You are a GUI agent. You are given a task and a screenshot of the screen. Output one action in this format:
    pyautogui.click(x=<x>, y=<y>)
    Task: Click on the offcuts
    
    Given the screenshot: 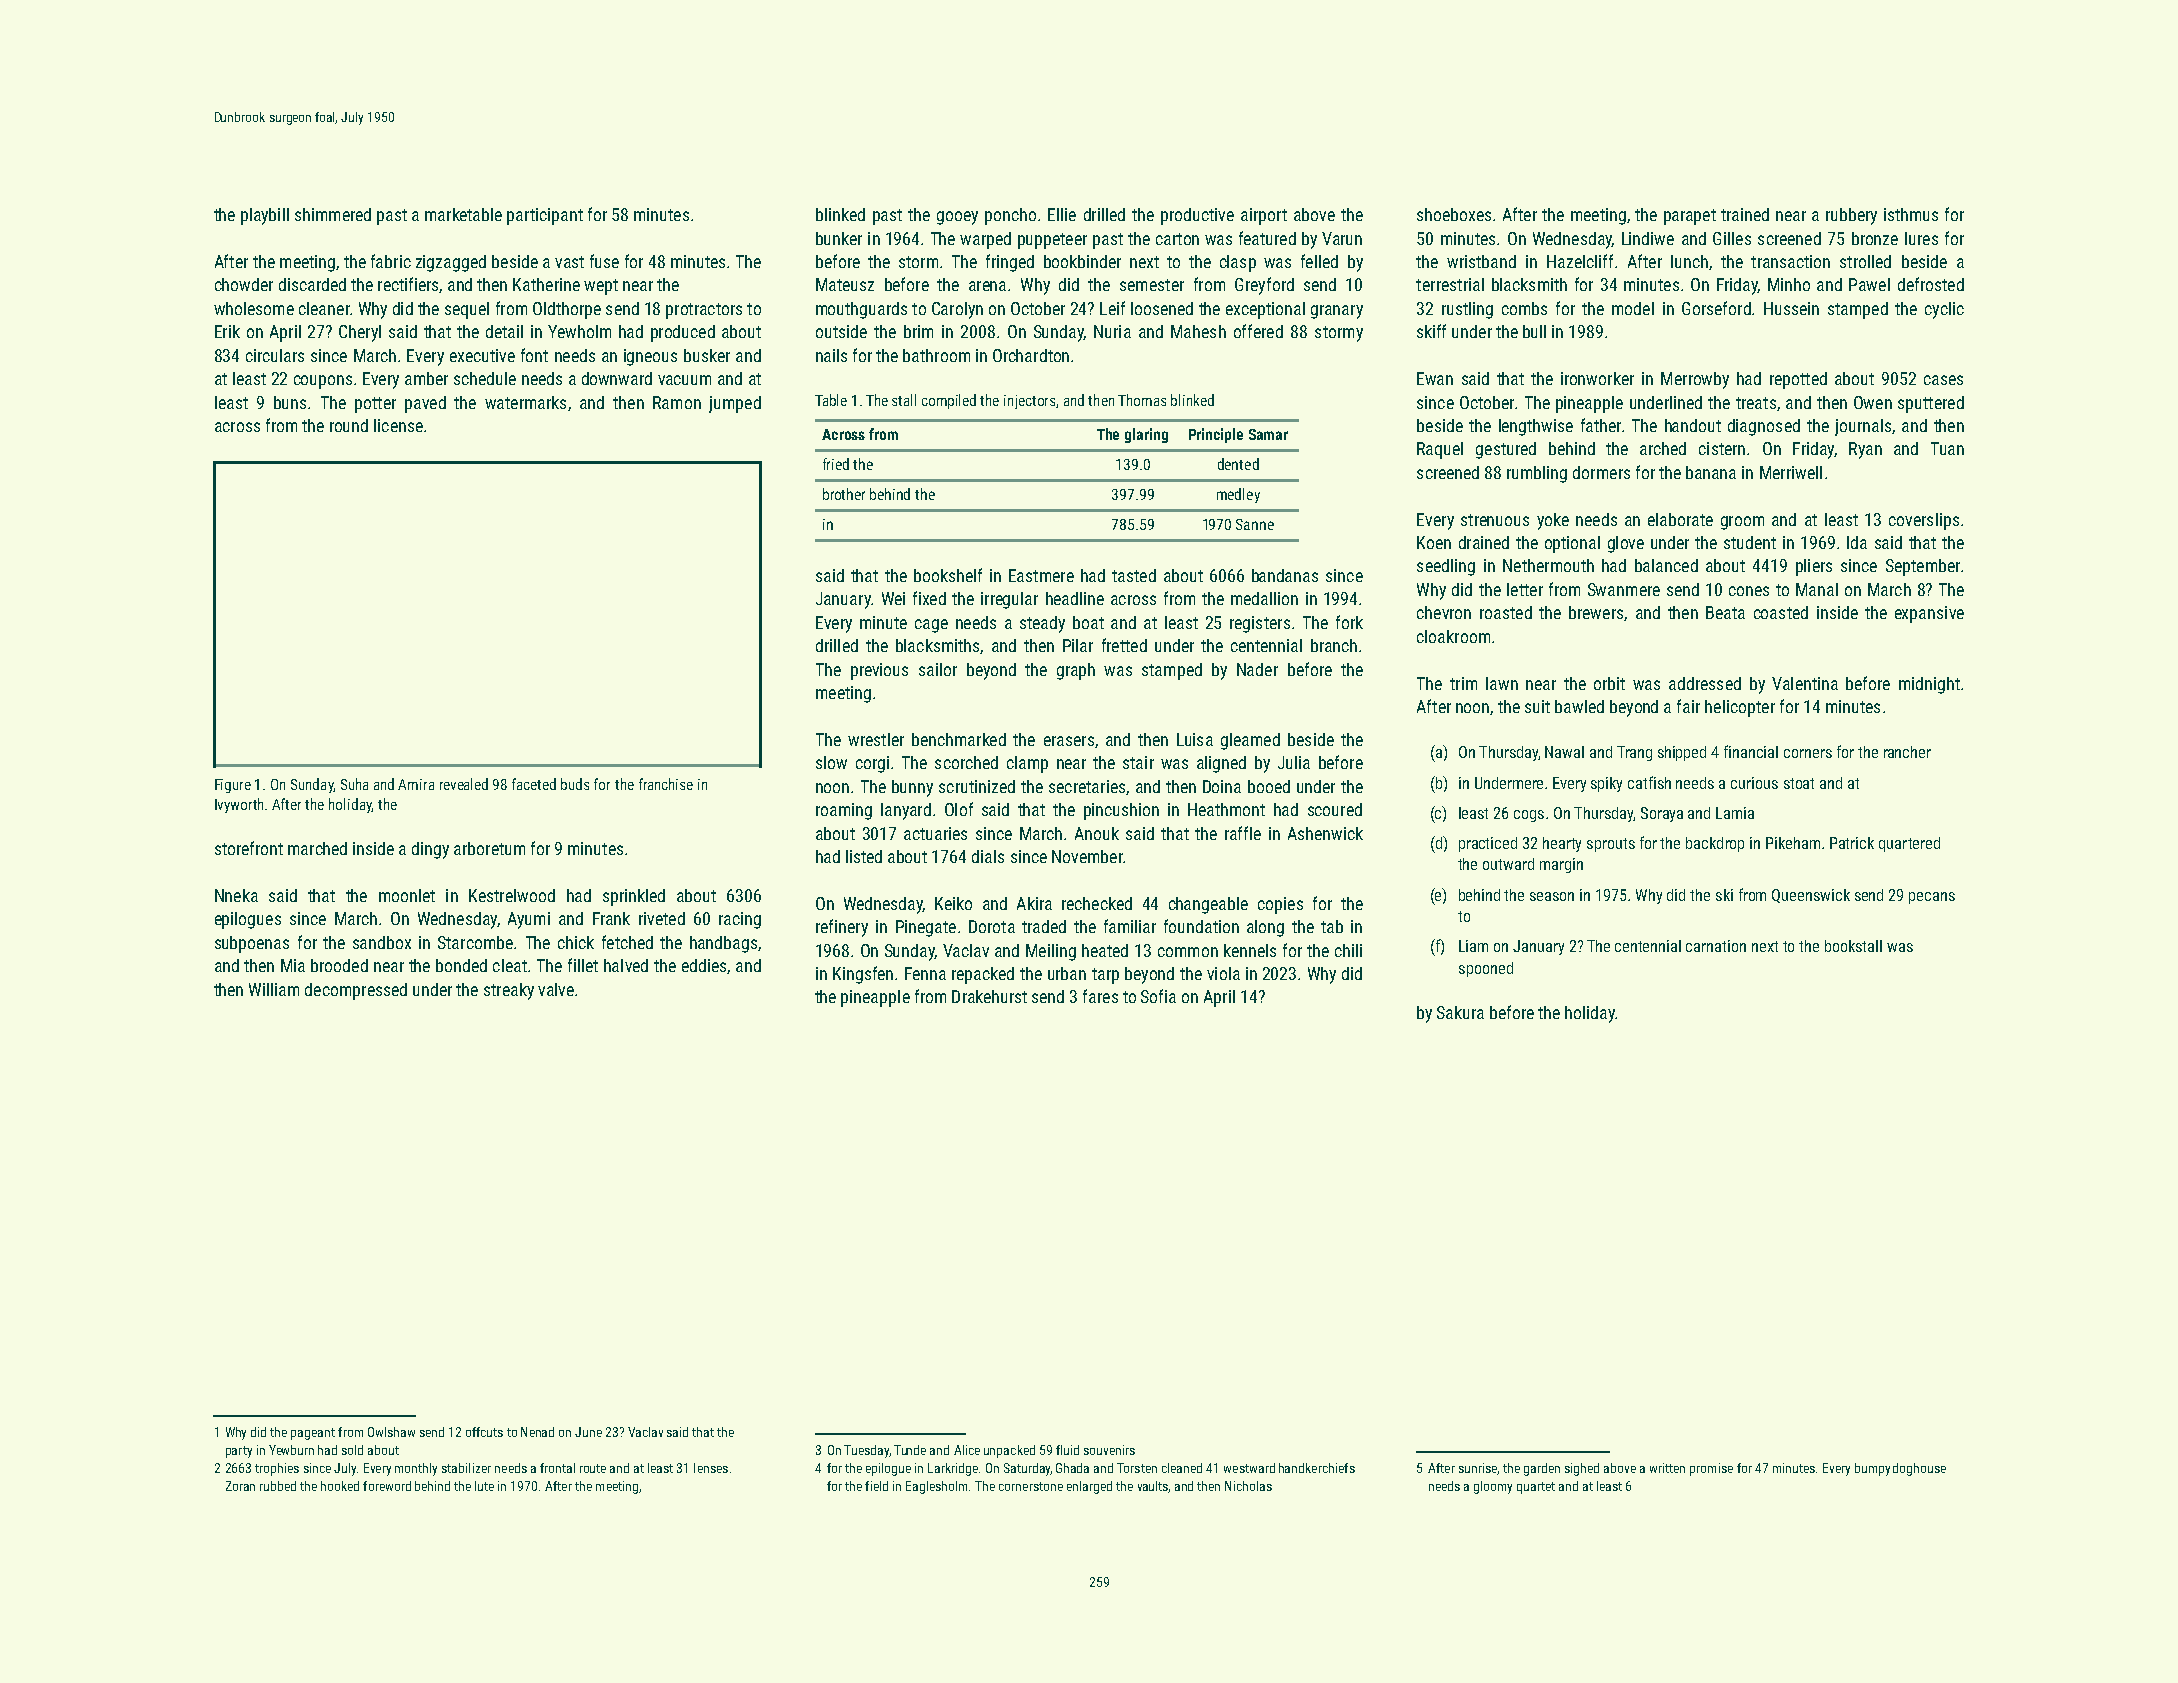 What is the action you would take?
    pyautogui.click(x=484, y=1432)
